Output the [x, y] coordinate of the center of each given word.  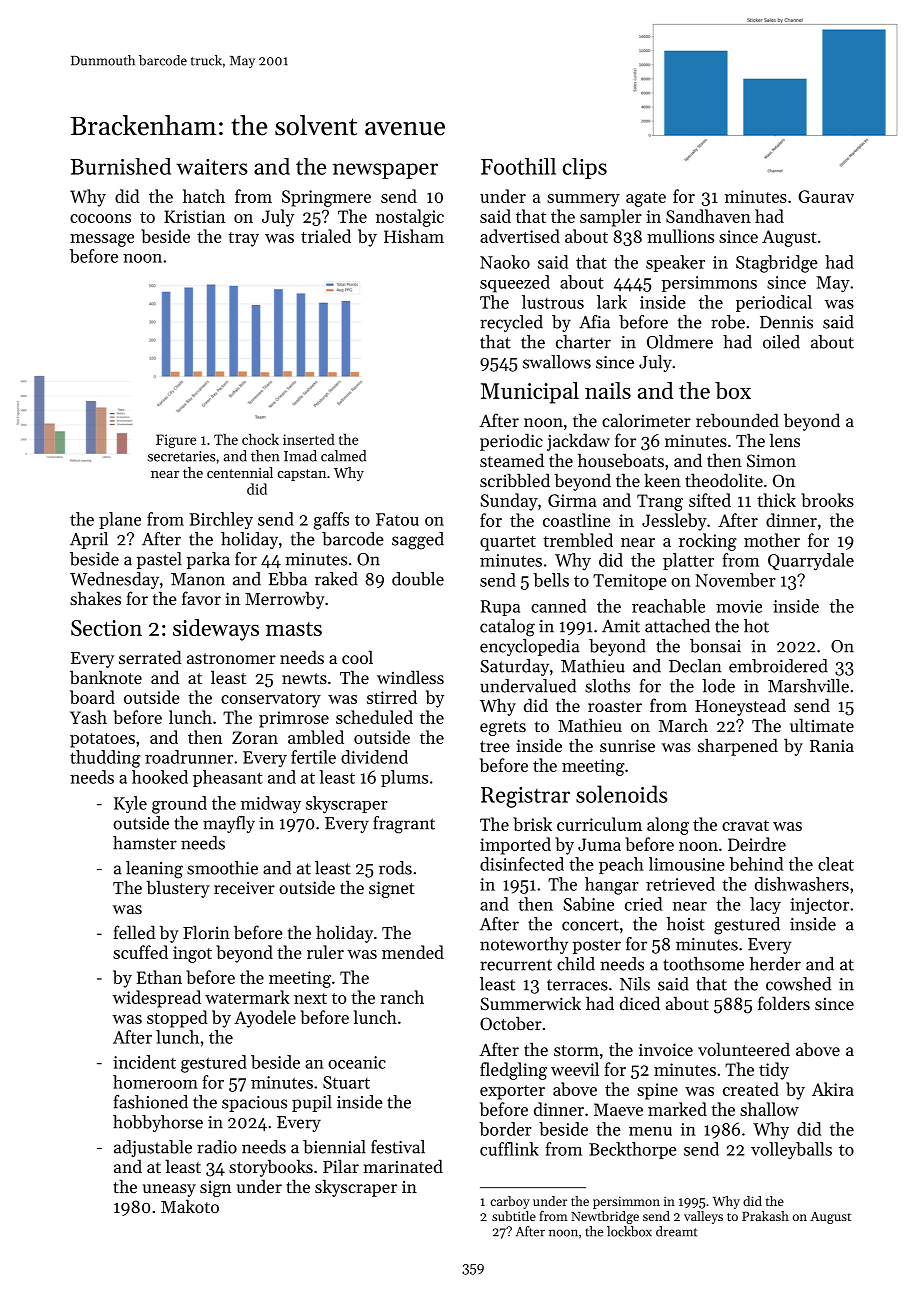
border [505, 1129]
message [102, 240]
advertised [520, 236]
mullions [680, 236]
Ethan [159, 977]
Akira [833, 1089]
